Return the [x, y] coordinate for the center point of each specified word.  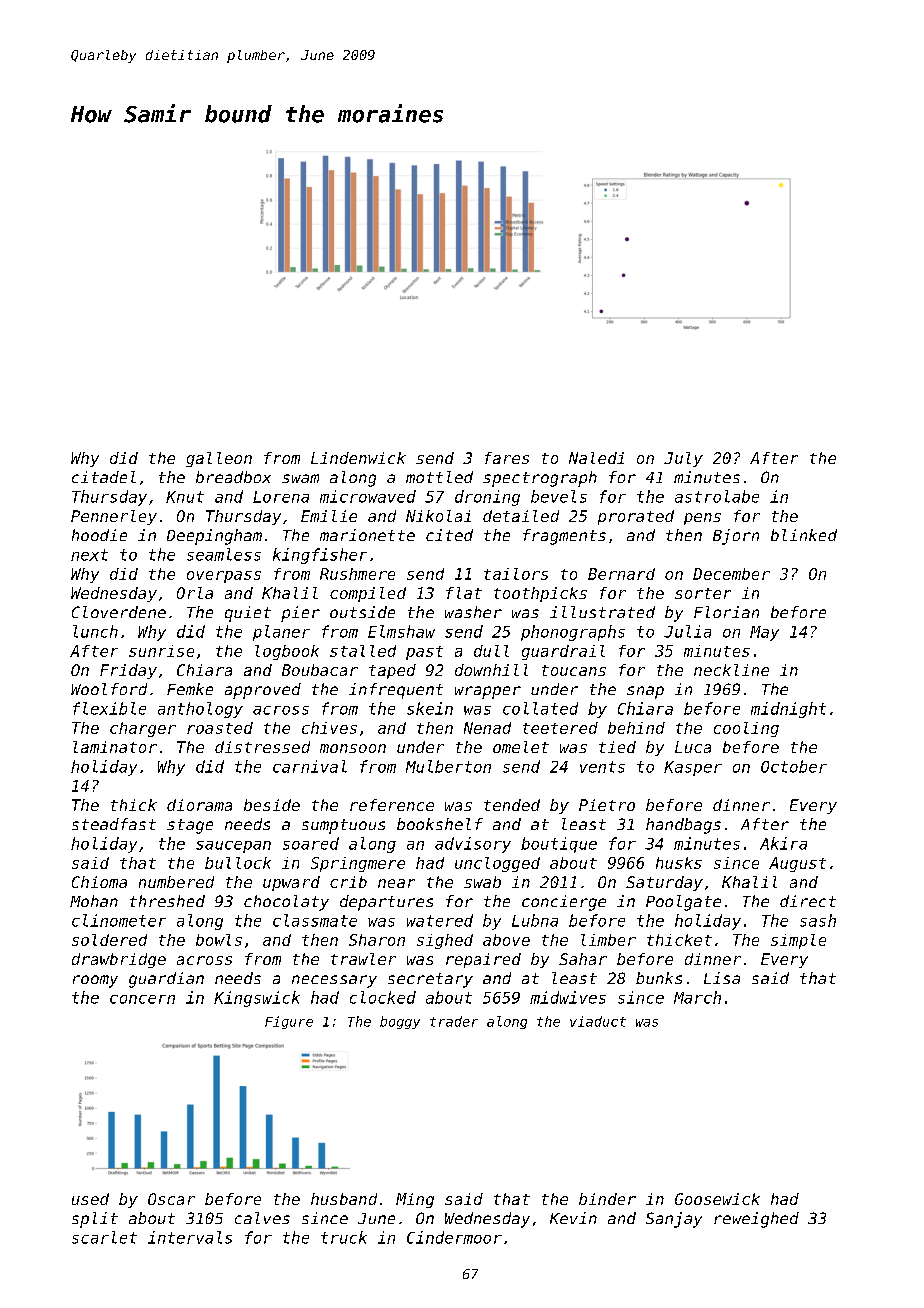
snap [645, 692]
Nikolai [438, 516]
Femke [190, 689]
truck [344, 1237]
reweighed [756, 1220]
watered [440, 920]
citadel [104, 477]
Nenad [487, 728]
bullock [238, 863]
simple [798, 941]
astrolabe [717, 496]
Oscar [171, 1199]
